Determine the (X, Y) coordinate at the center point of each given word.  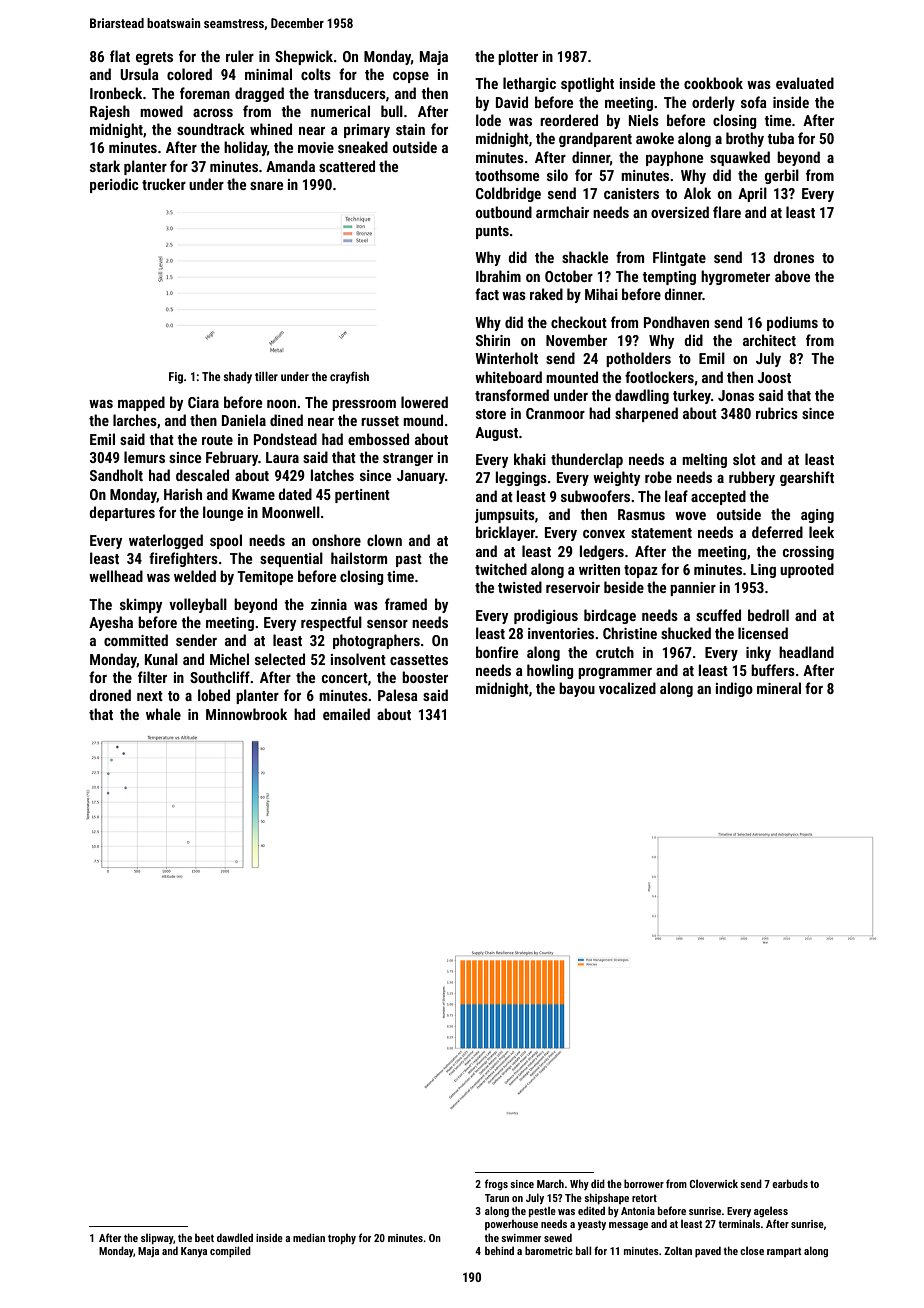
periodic (114, 185)
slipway (157, 1239)
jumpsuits (505, 516)
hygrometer (735, 277)
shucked (686, 633)
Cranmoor (555, 413)
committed (136, 640)
